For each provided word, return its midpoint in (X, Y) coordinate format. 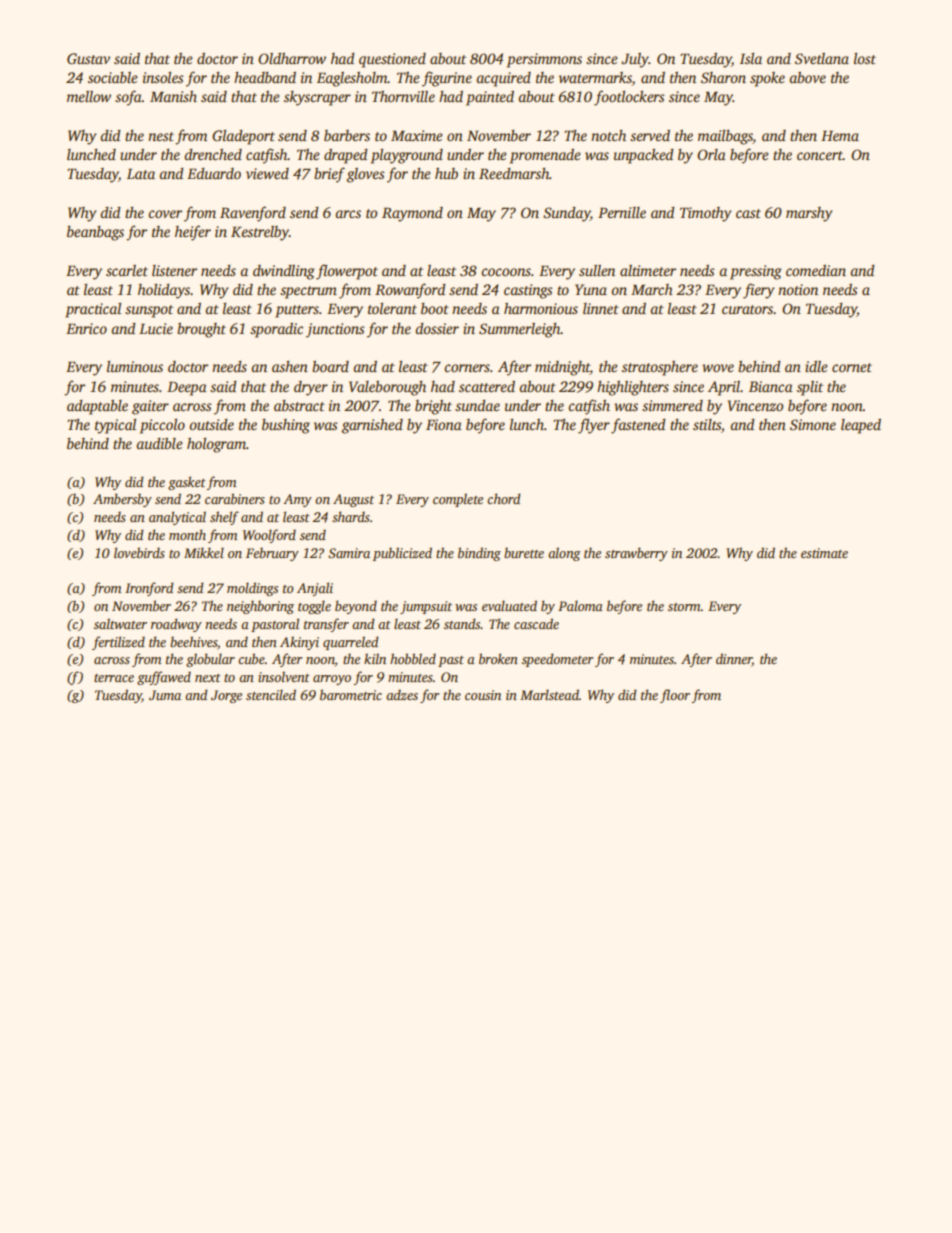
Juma (165, 695)
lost (865, 58)
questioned (392, 60)
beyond (356, 607)
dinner (734, 660)
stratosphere (660, 368)
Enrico (86, 328)
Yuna (591, 289)
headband (265, 77)
